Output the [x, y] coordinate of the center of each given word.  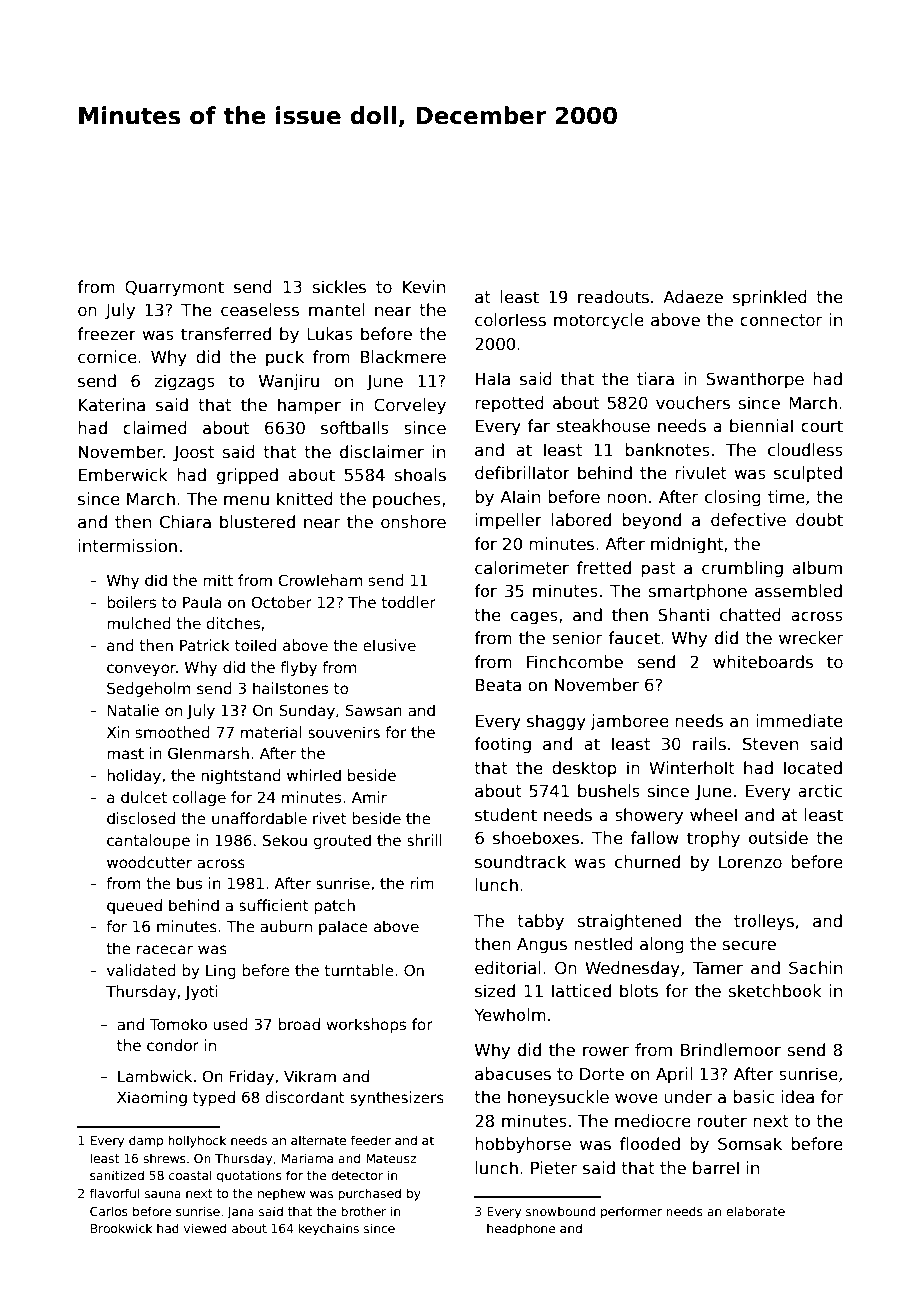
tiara [655, 378]
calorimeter [522, 568]
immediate [799, 721]
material [271, 732]
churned [647, 862]
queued [134, 906]
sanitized [117, 1175]
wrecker [811, 637]
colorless [510, 320]
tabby [540, 922]
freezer [106, 333]
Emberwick [123, 474]
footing [502, 745]
